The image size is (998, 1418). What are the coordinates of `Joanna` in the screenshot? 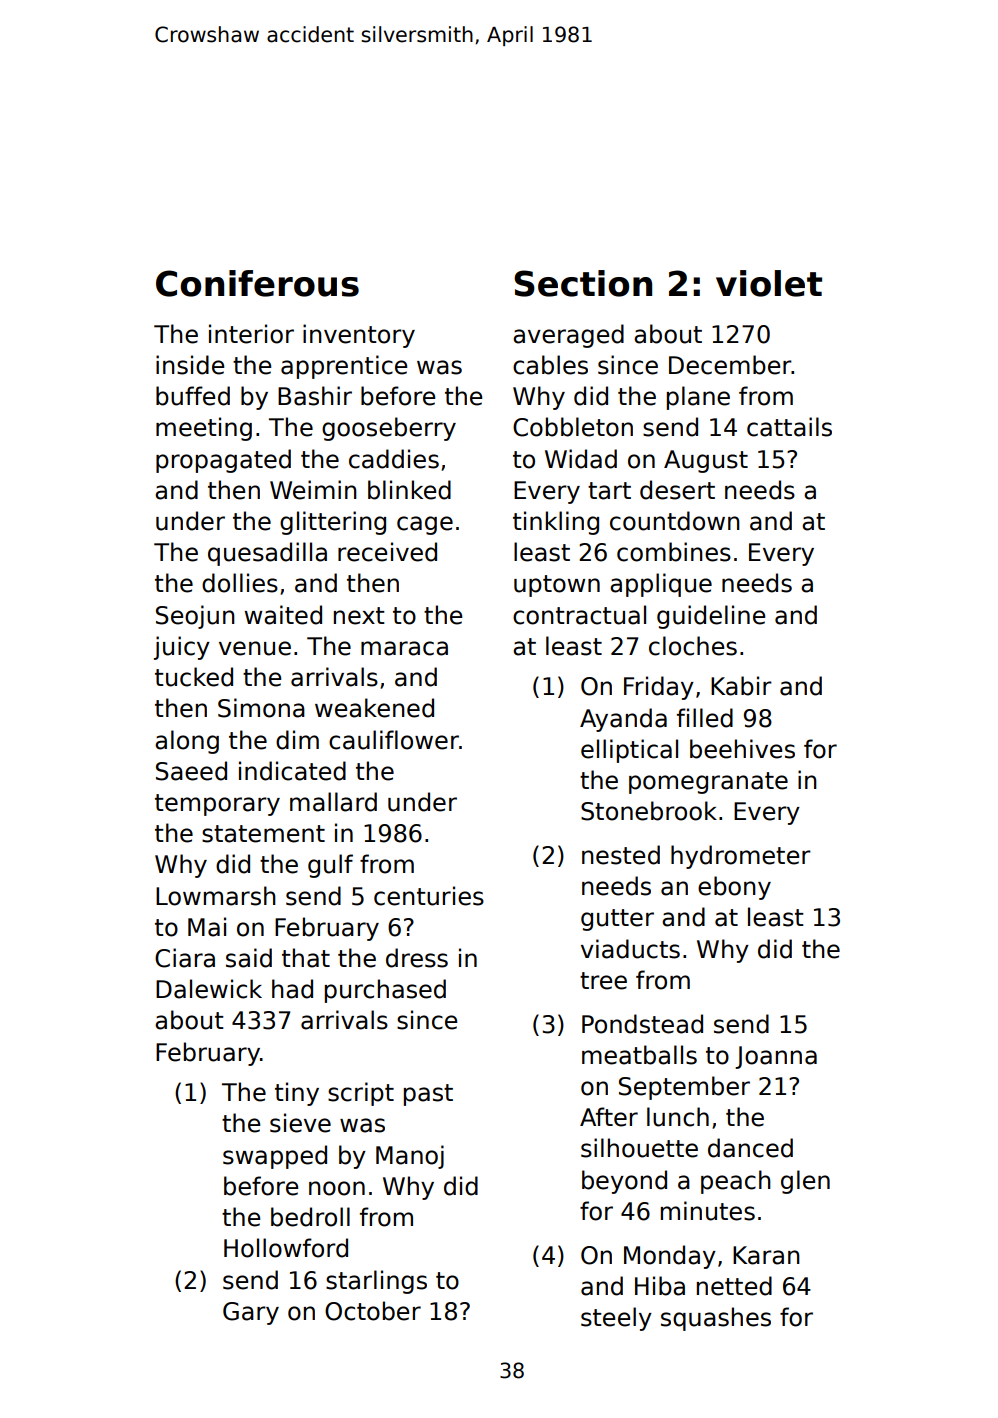 It's located at (776, 1057).
